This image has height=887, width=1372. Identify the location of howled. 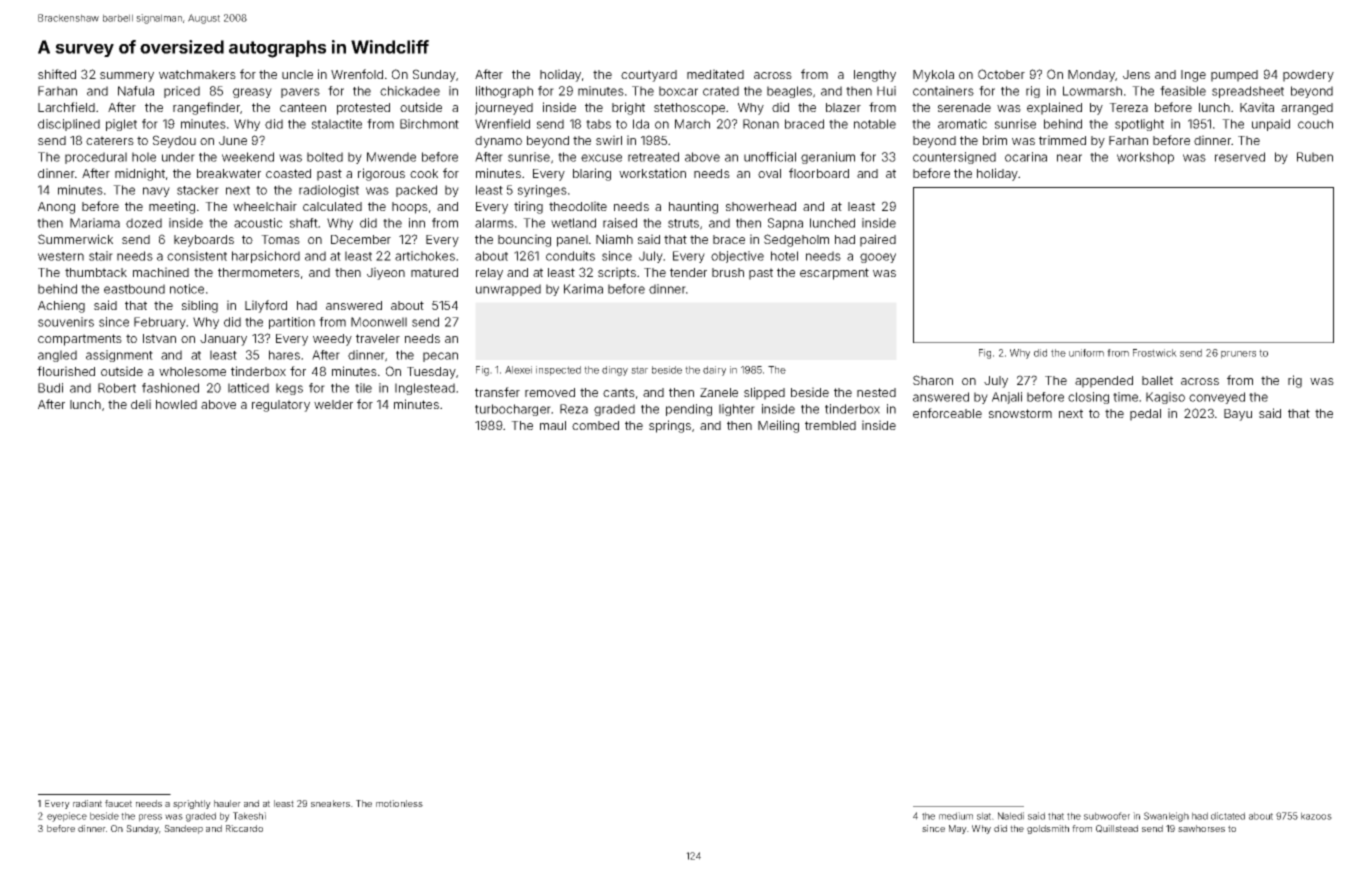
(176, 404).
